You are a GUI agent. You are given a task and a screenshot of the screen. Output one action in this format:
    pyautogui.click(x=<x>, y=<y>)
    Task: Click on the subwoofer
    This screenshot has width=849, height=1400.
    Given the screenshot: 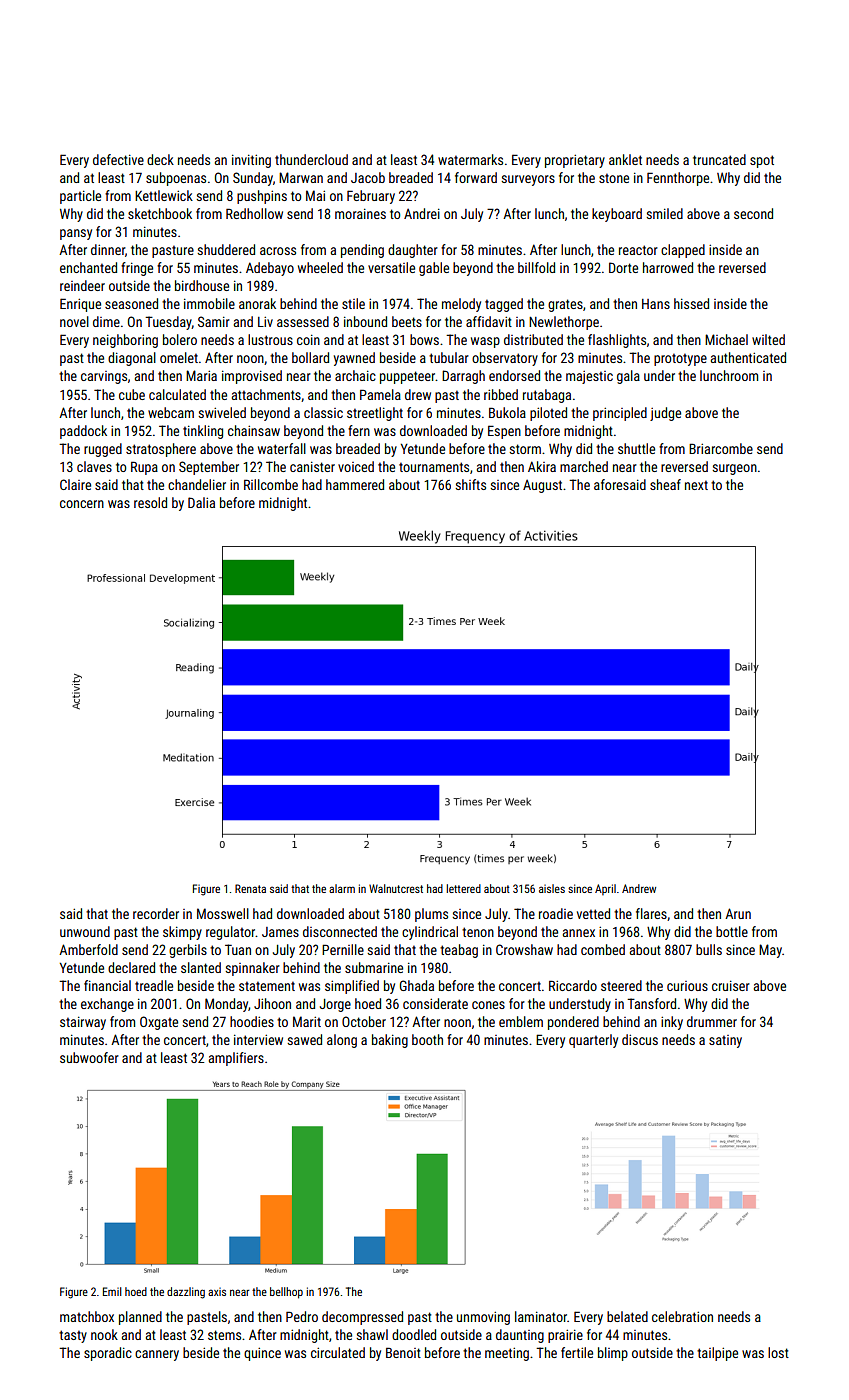 What is the action you would take?
    pyautogui.click(x=89, y=1057)
